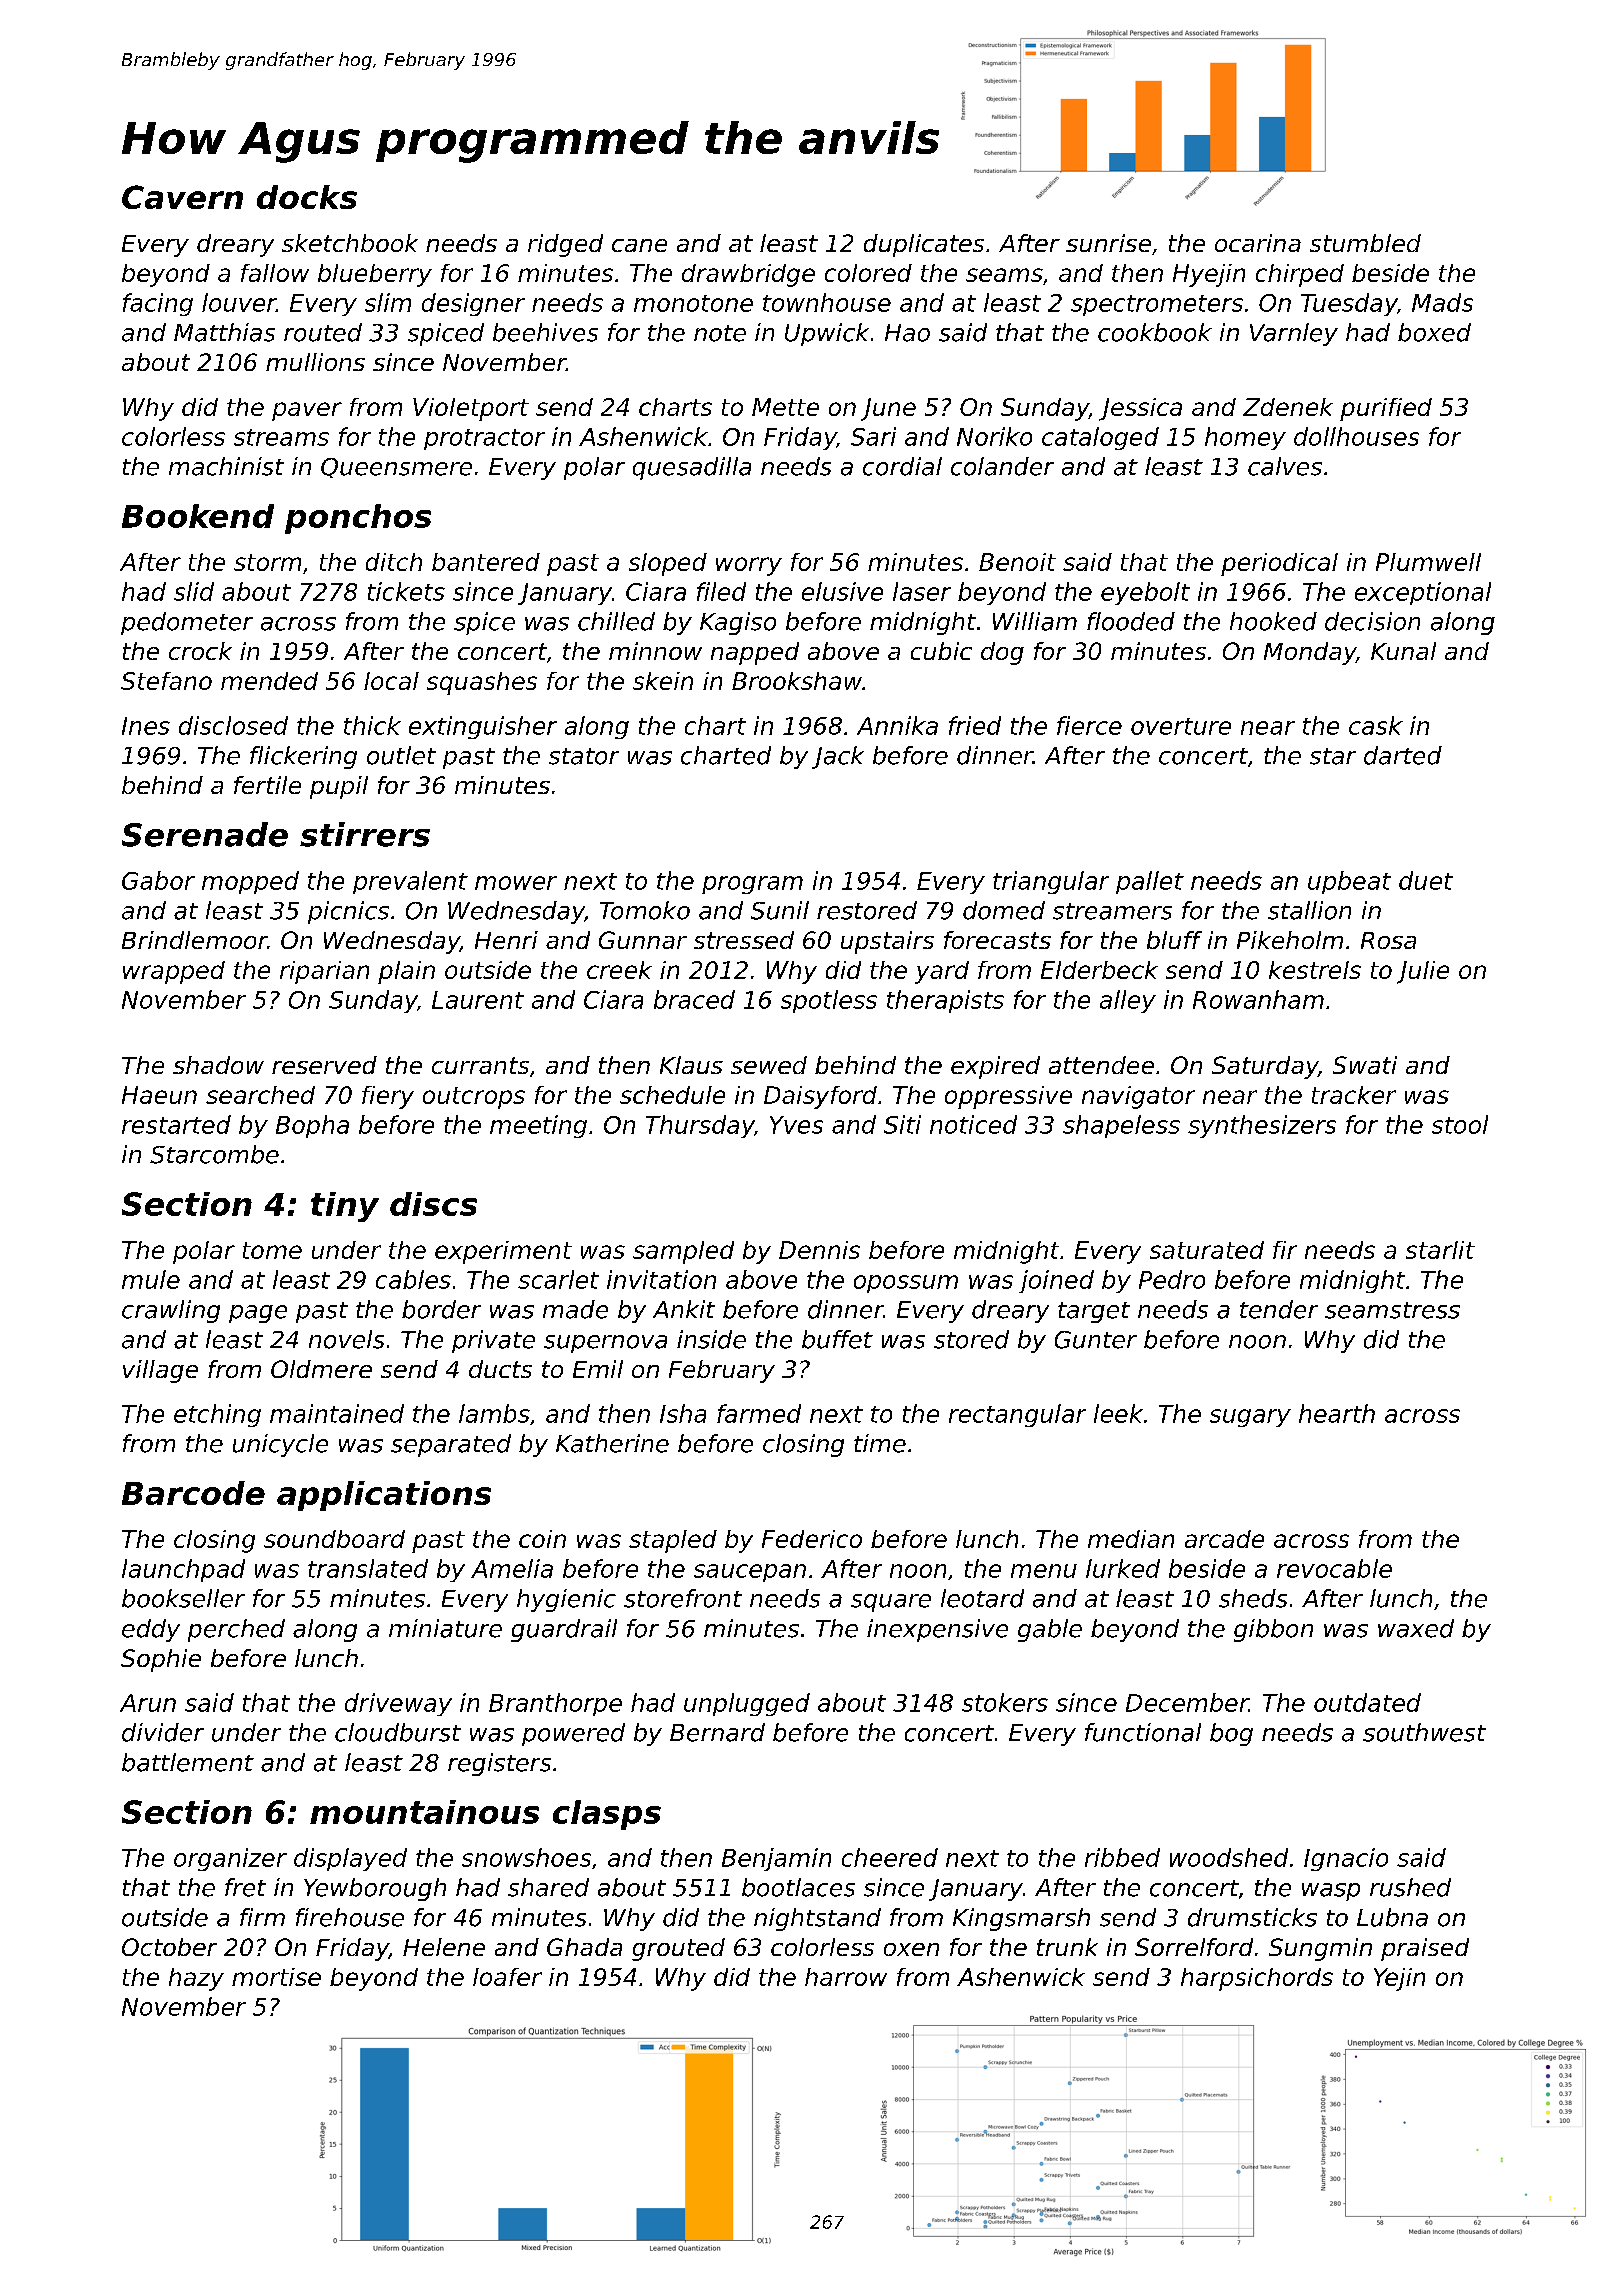  Describe the element at coordinates (1367, 1702) in the document. I see `outdated` at that location.
